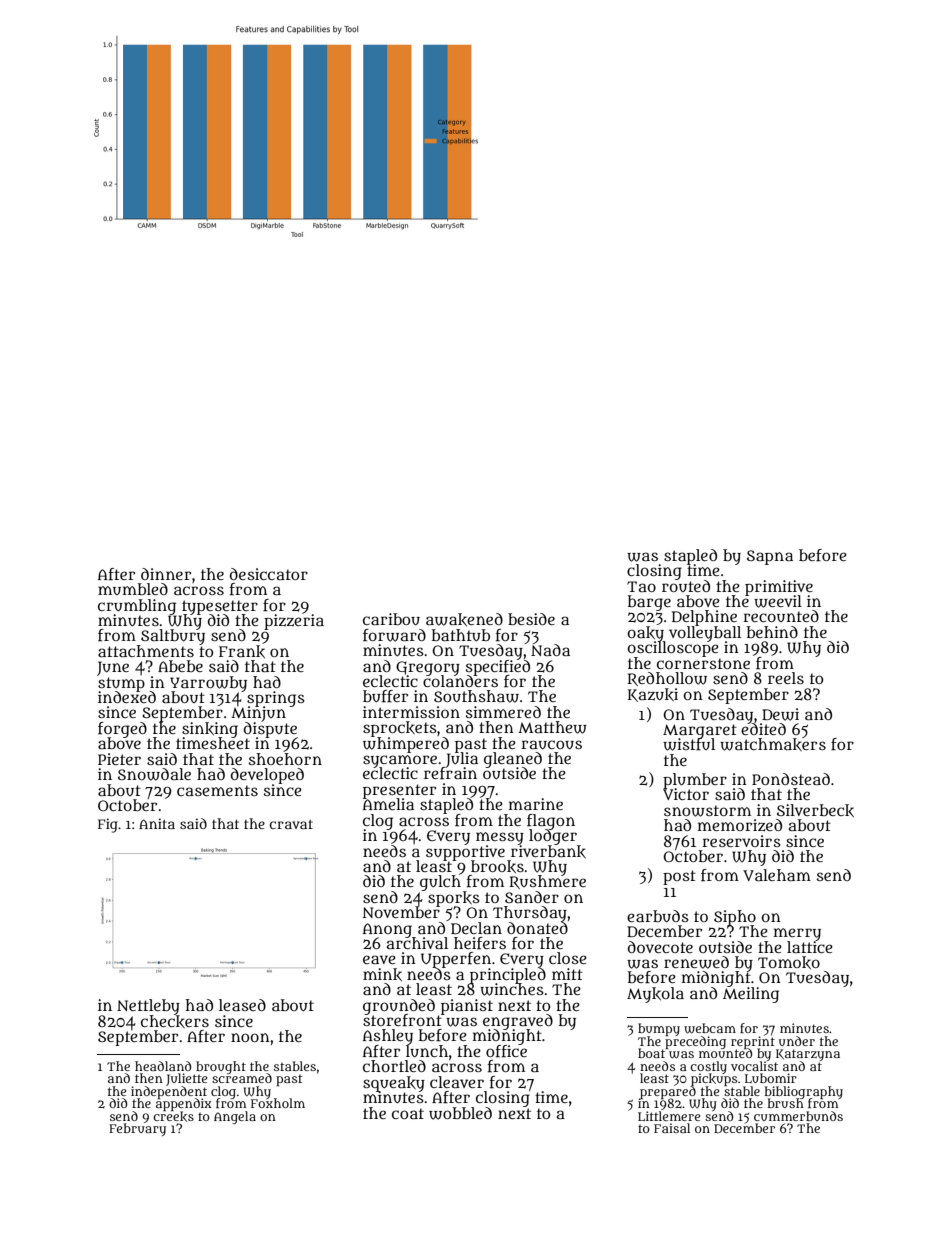 This document has width=952, height=1233. Describe the element at coordinates (780, 714) in the document. I see `Dewi` at that location.
